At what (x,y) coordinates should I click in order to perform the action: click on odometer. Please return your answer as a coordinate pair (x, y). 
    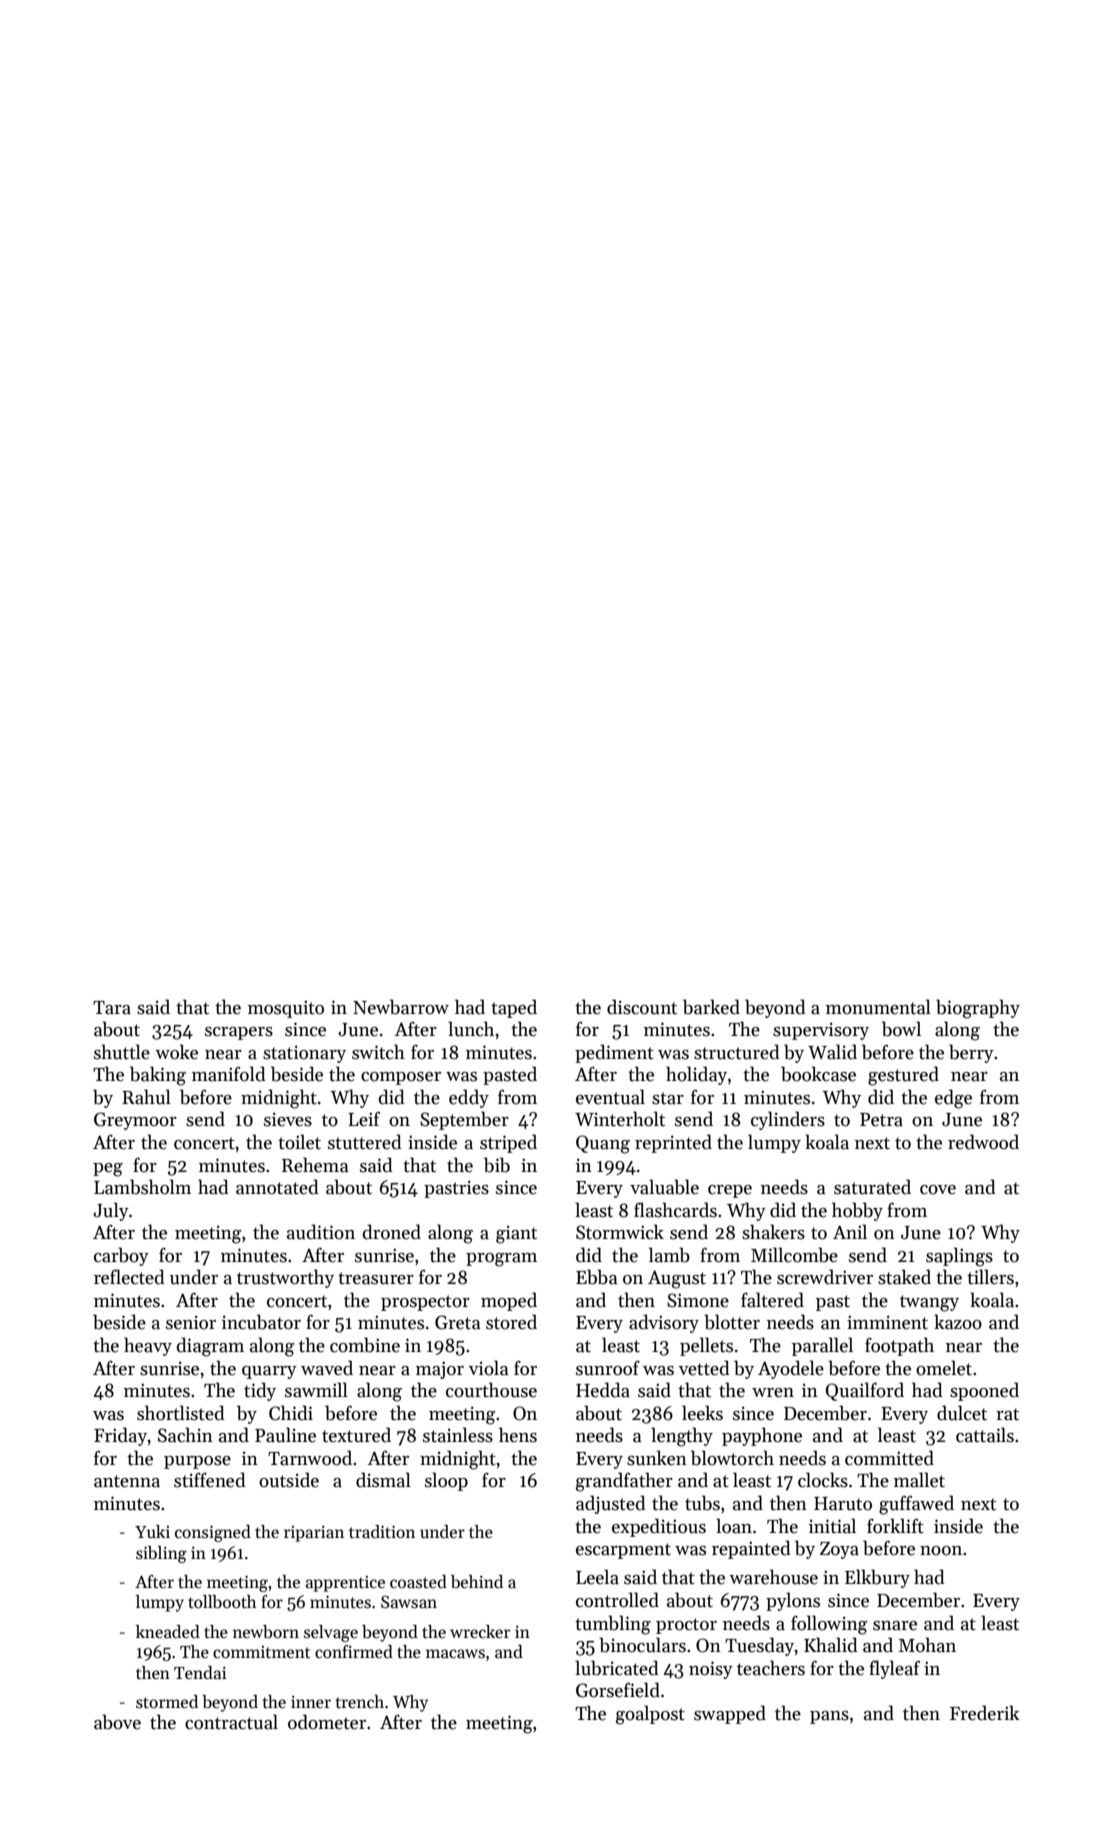
    Looking at the image, I should click on (327, 1722).
